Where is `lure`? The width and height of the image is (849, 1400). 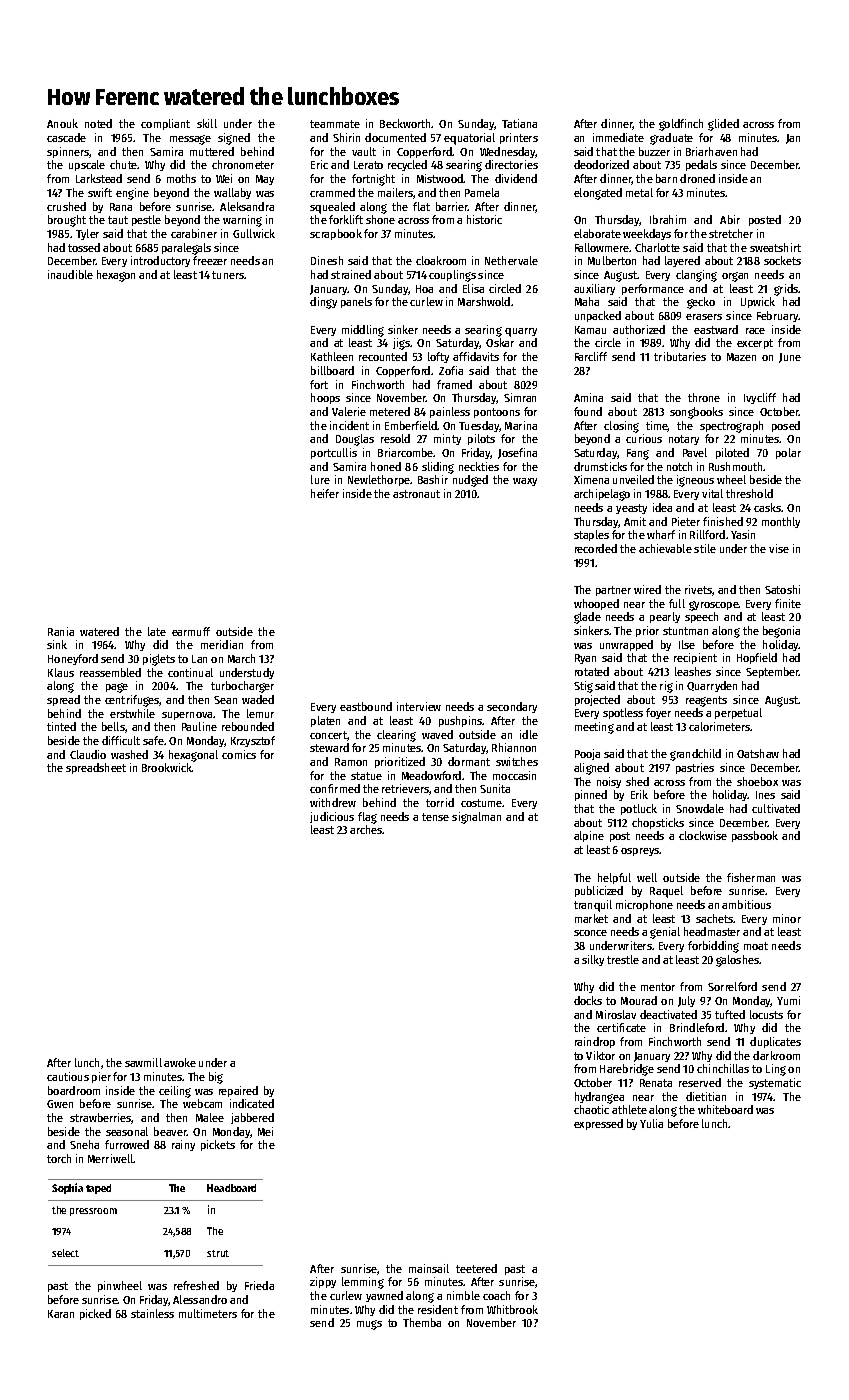
lure is located at coordinates (320, 479).
